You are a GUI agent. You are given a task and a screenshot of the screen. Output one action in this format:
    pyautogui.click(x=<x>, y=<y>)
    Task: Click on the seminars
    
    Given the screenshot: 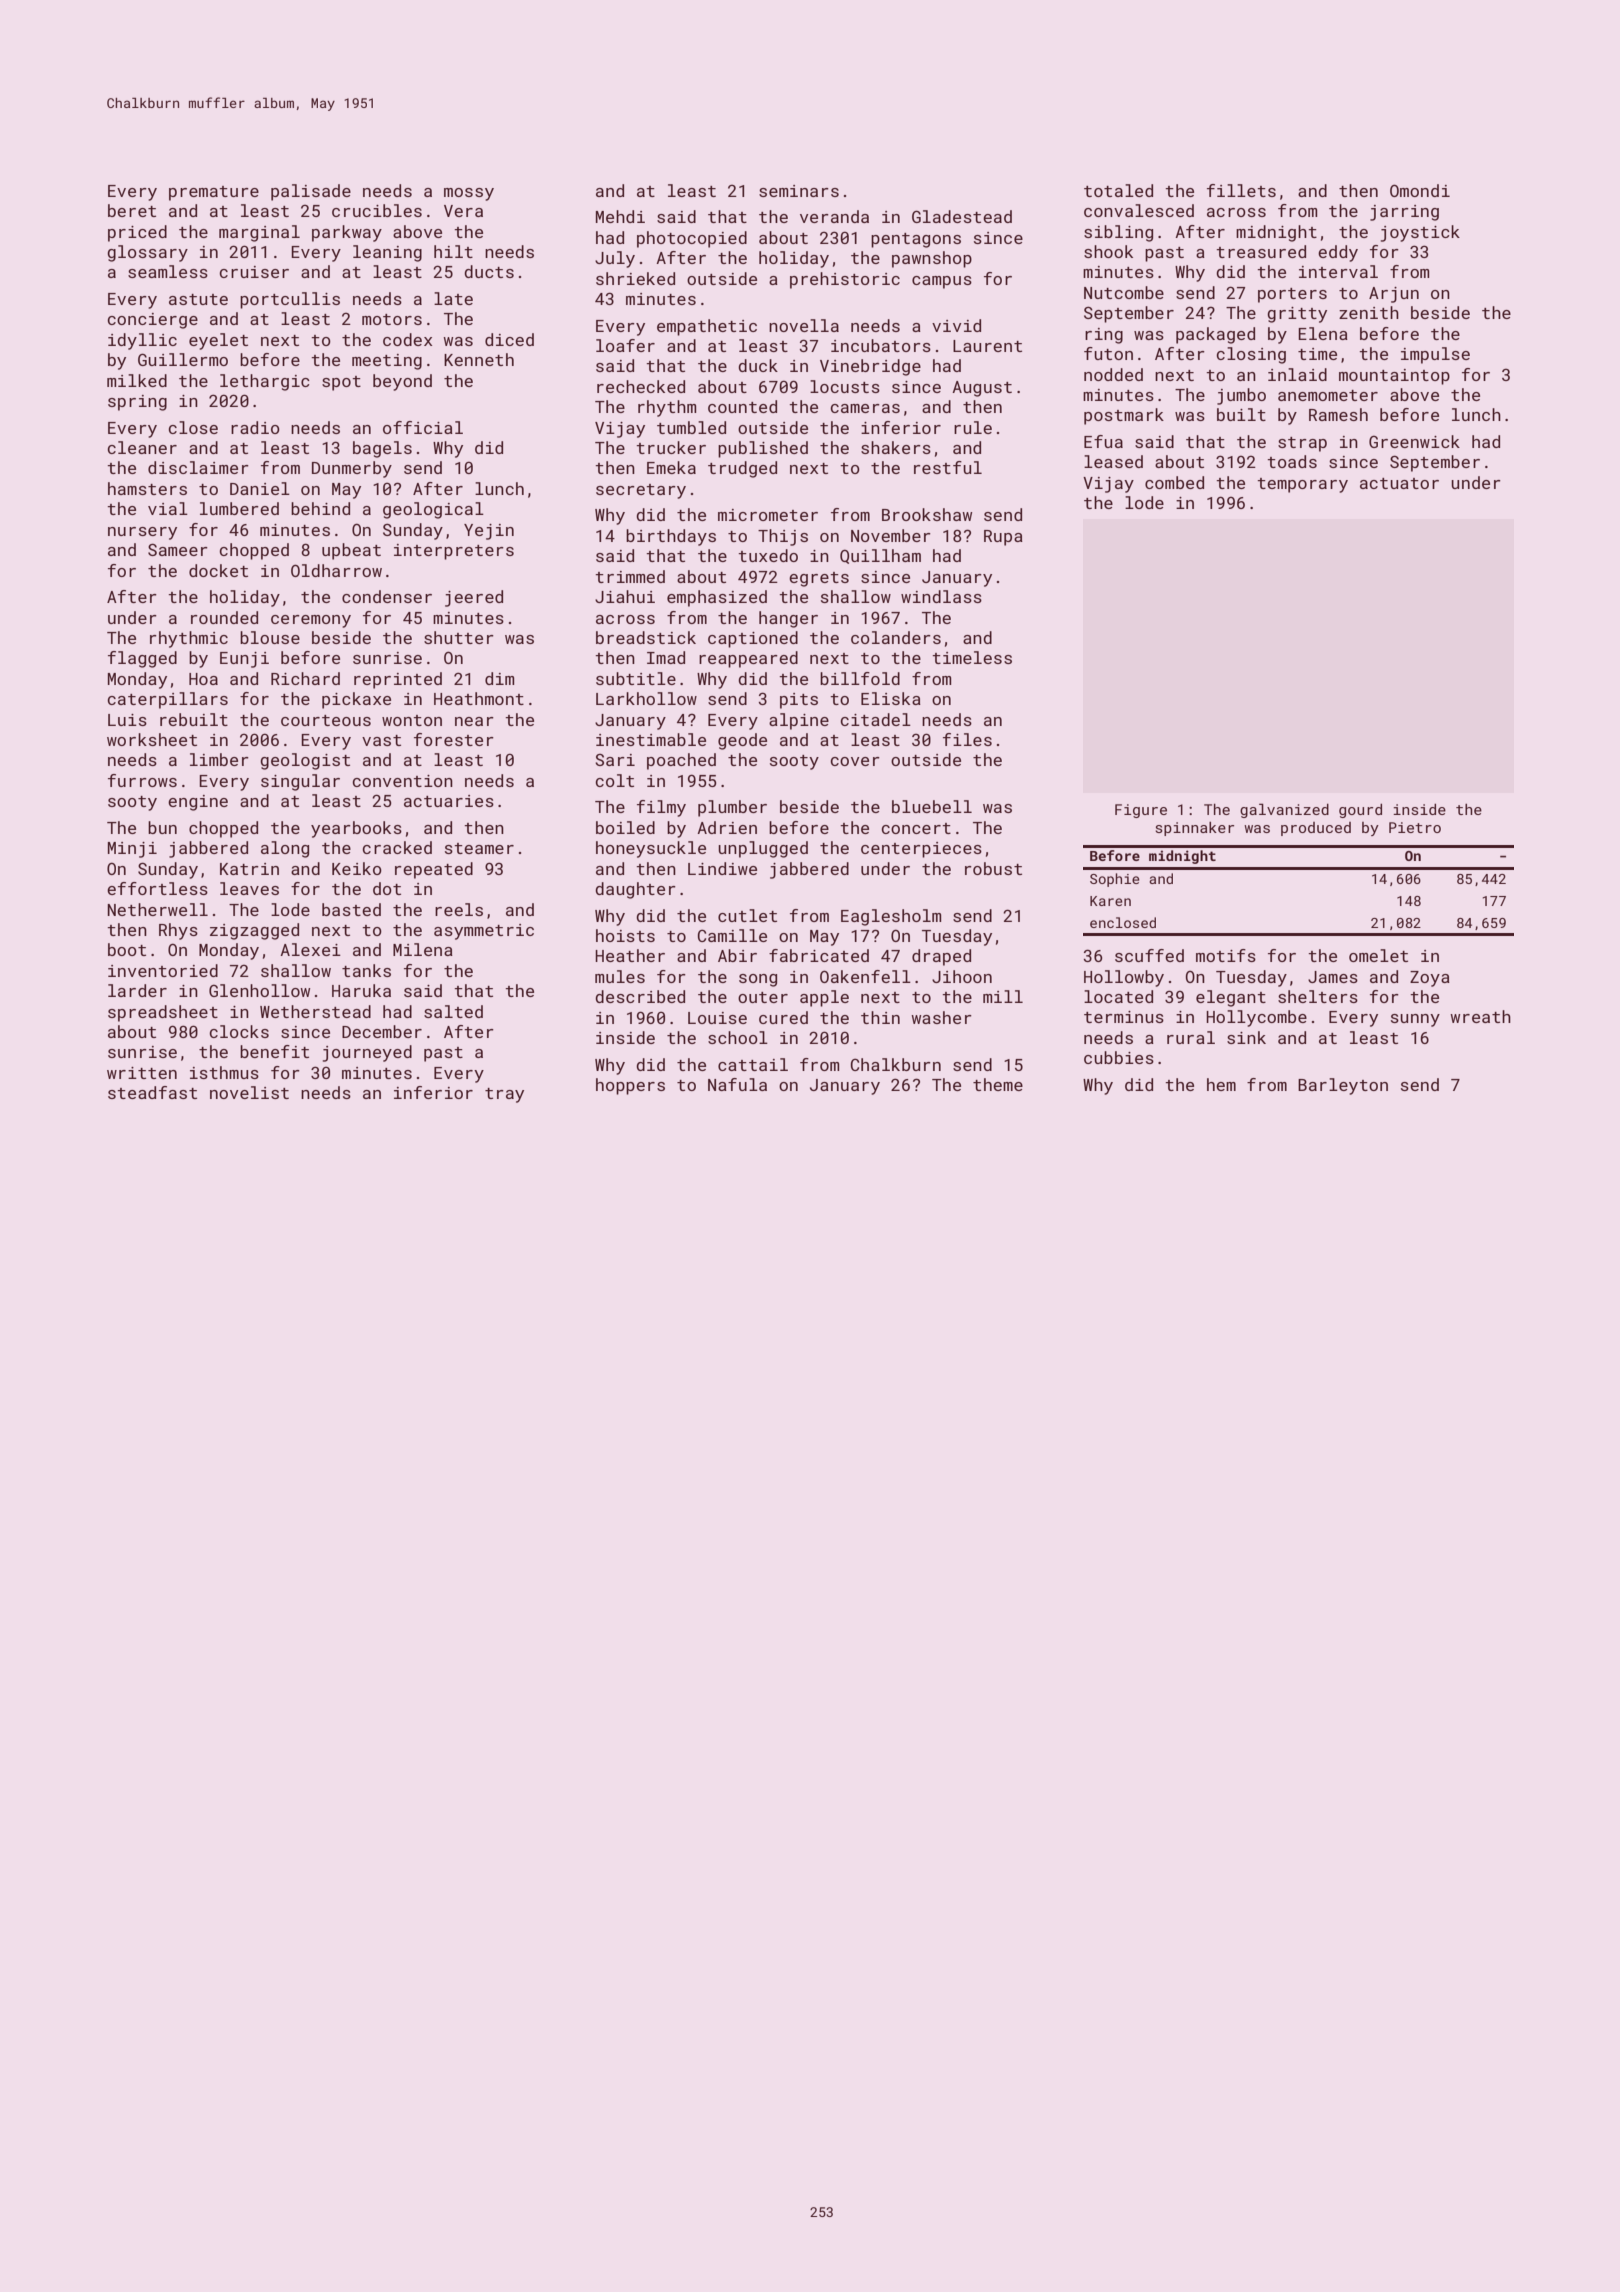 What is the action you would take?
    pyautogui.click(x=799, y=191)
